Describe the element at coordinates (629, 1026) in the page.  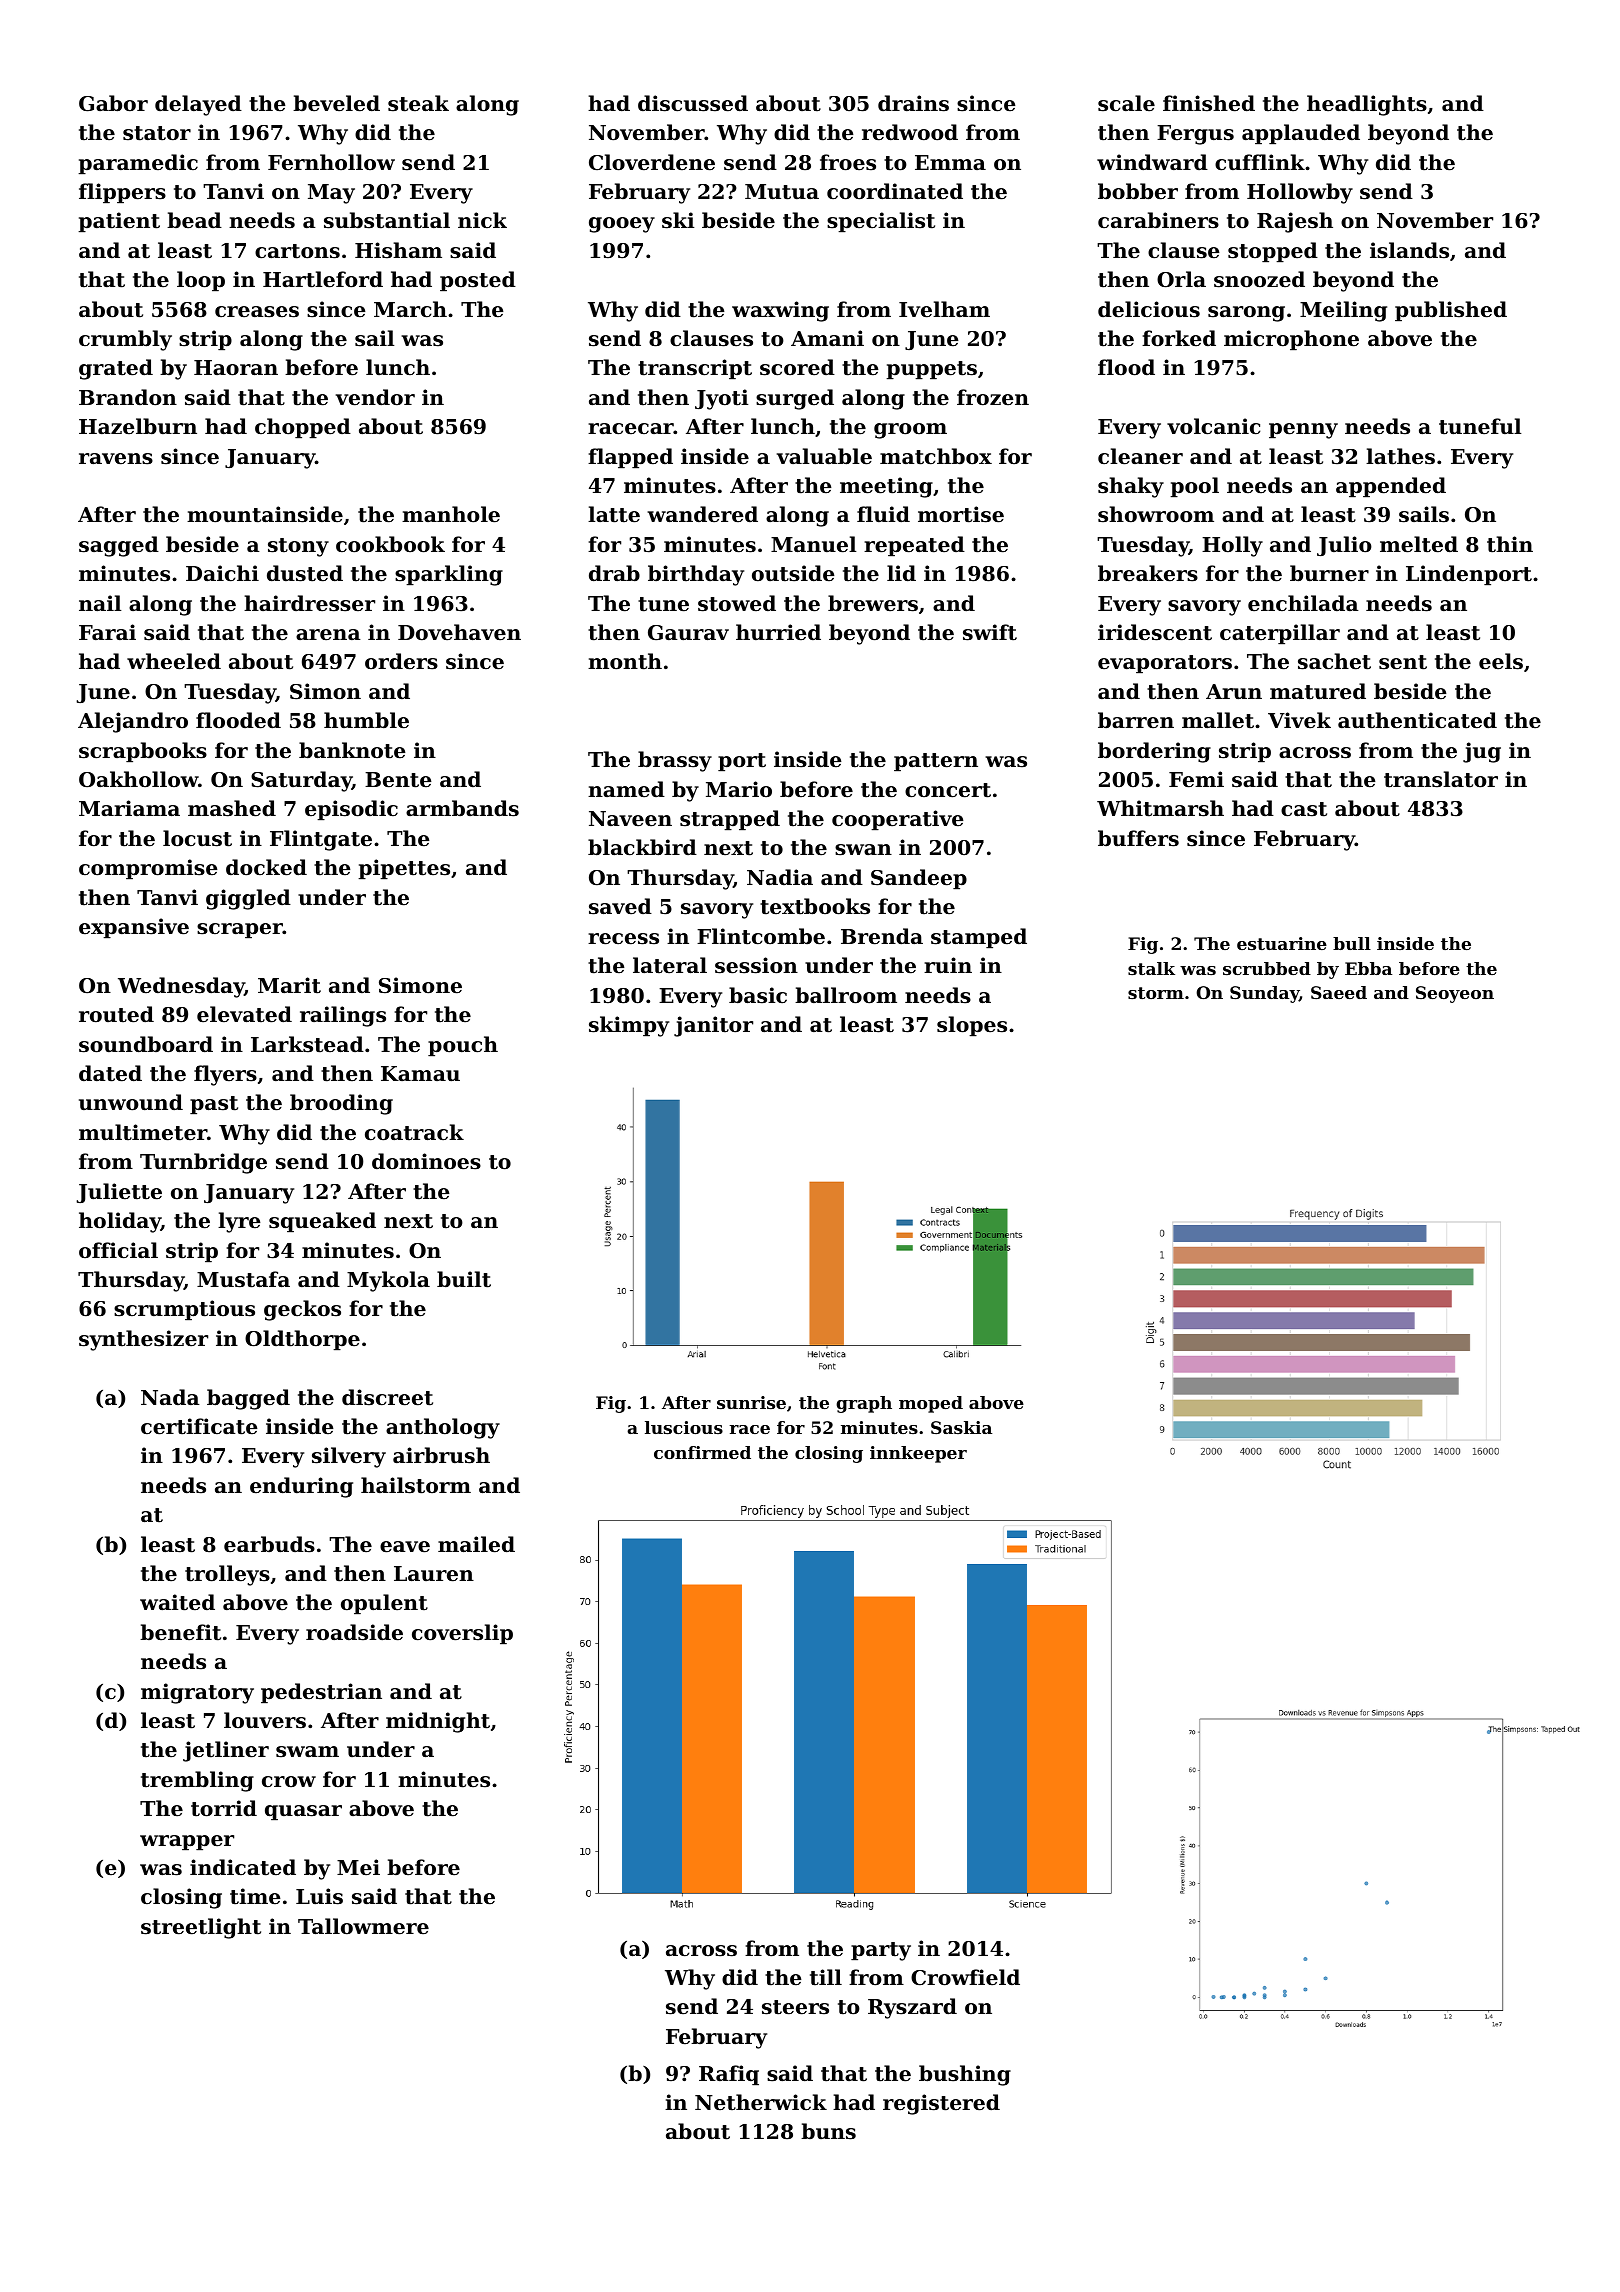
I see `skimpy` at that location.
